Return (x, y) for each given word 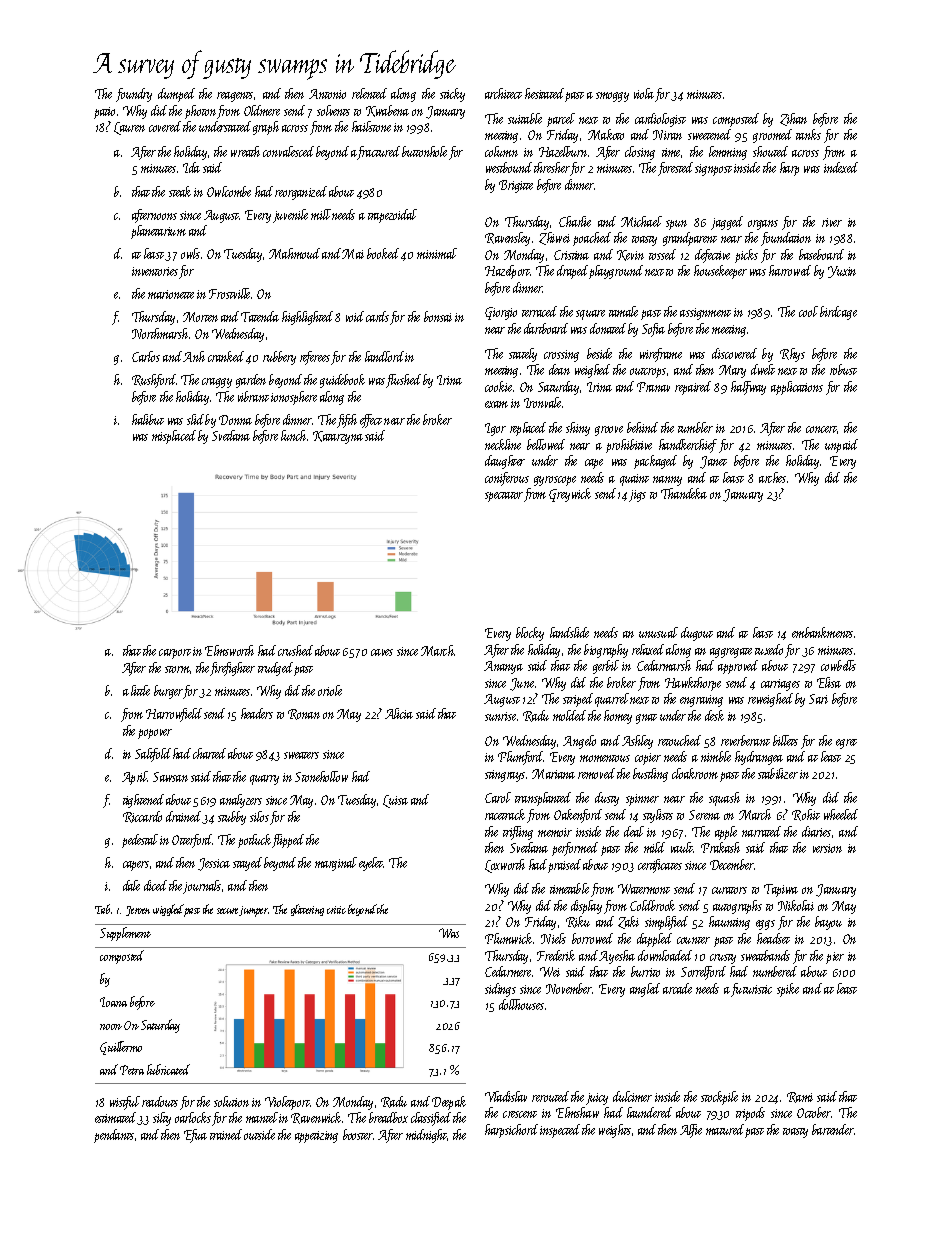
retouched (679, 740)
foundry (134, 95)
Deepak (449, 1103)
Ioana (113, 1002)
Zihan (793, 119)
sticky (452, 95)
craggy (217, 383)
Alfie (691, 1131)
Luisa (395, 801)
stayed (247, 864)
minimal (437, 253)
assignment (705, 314)
